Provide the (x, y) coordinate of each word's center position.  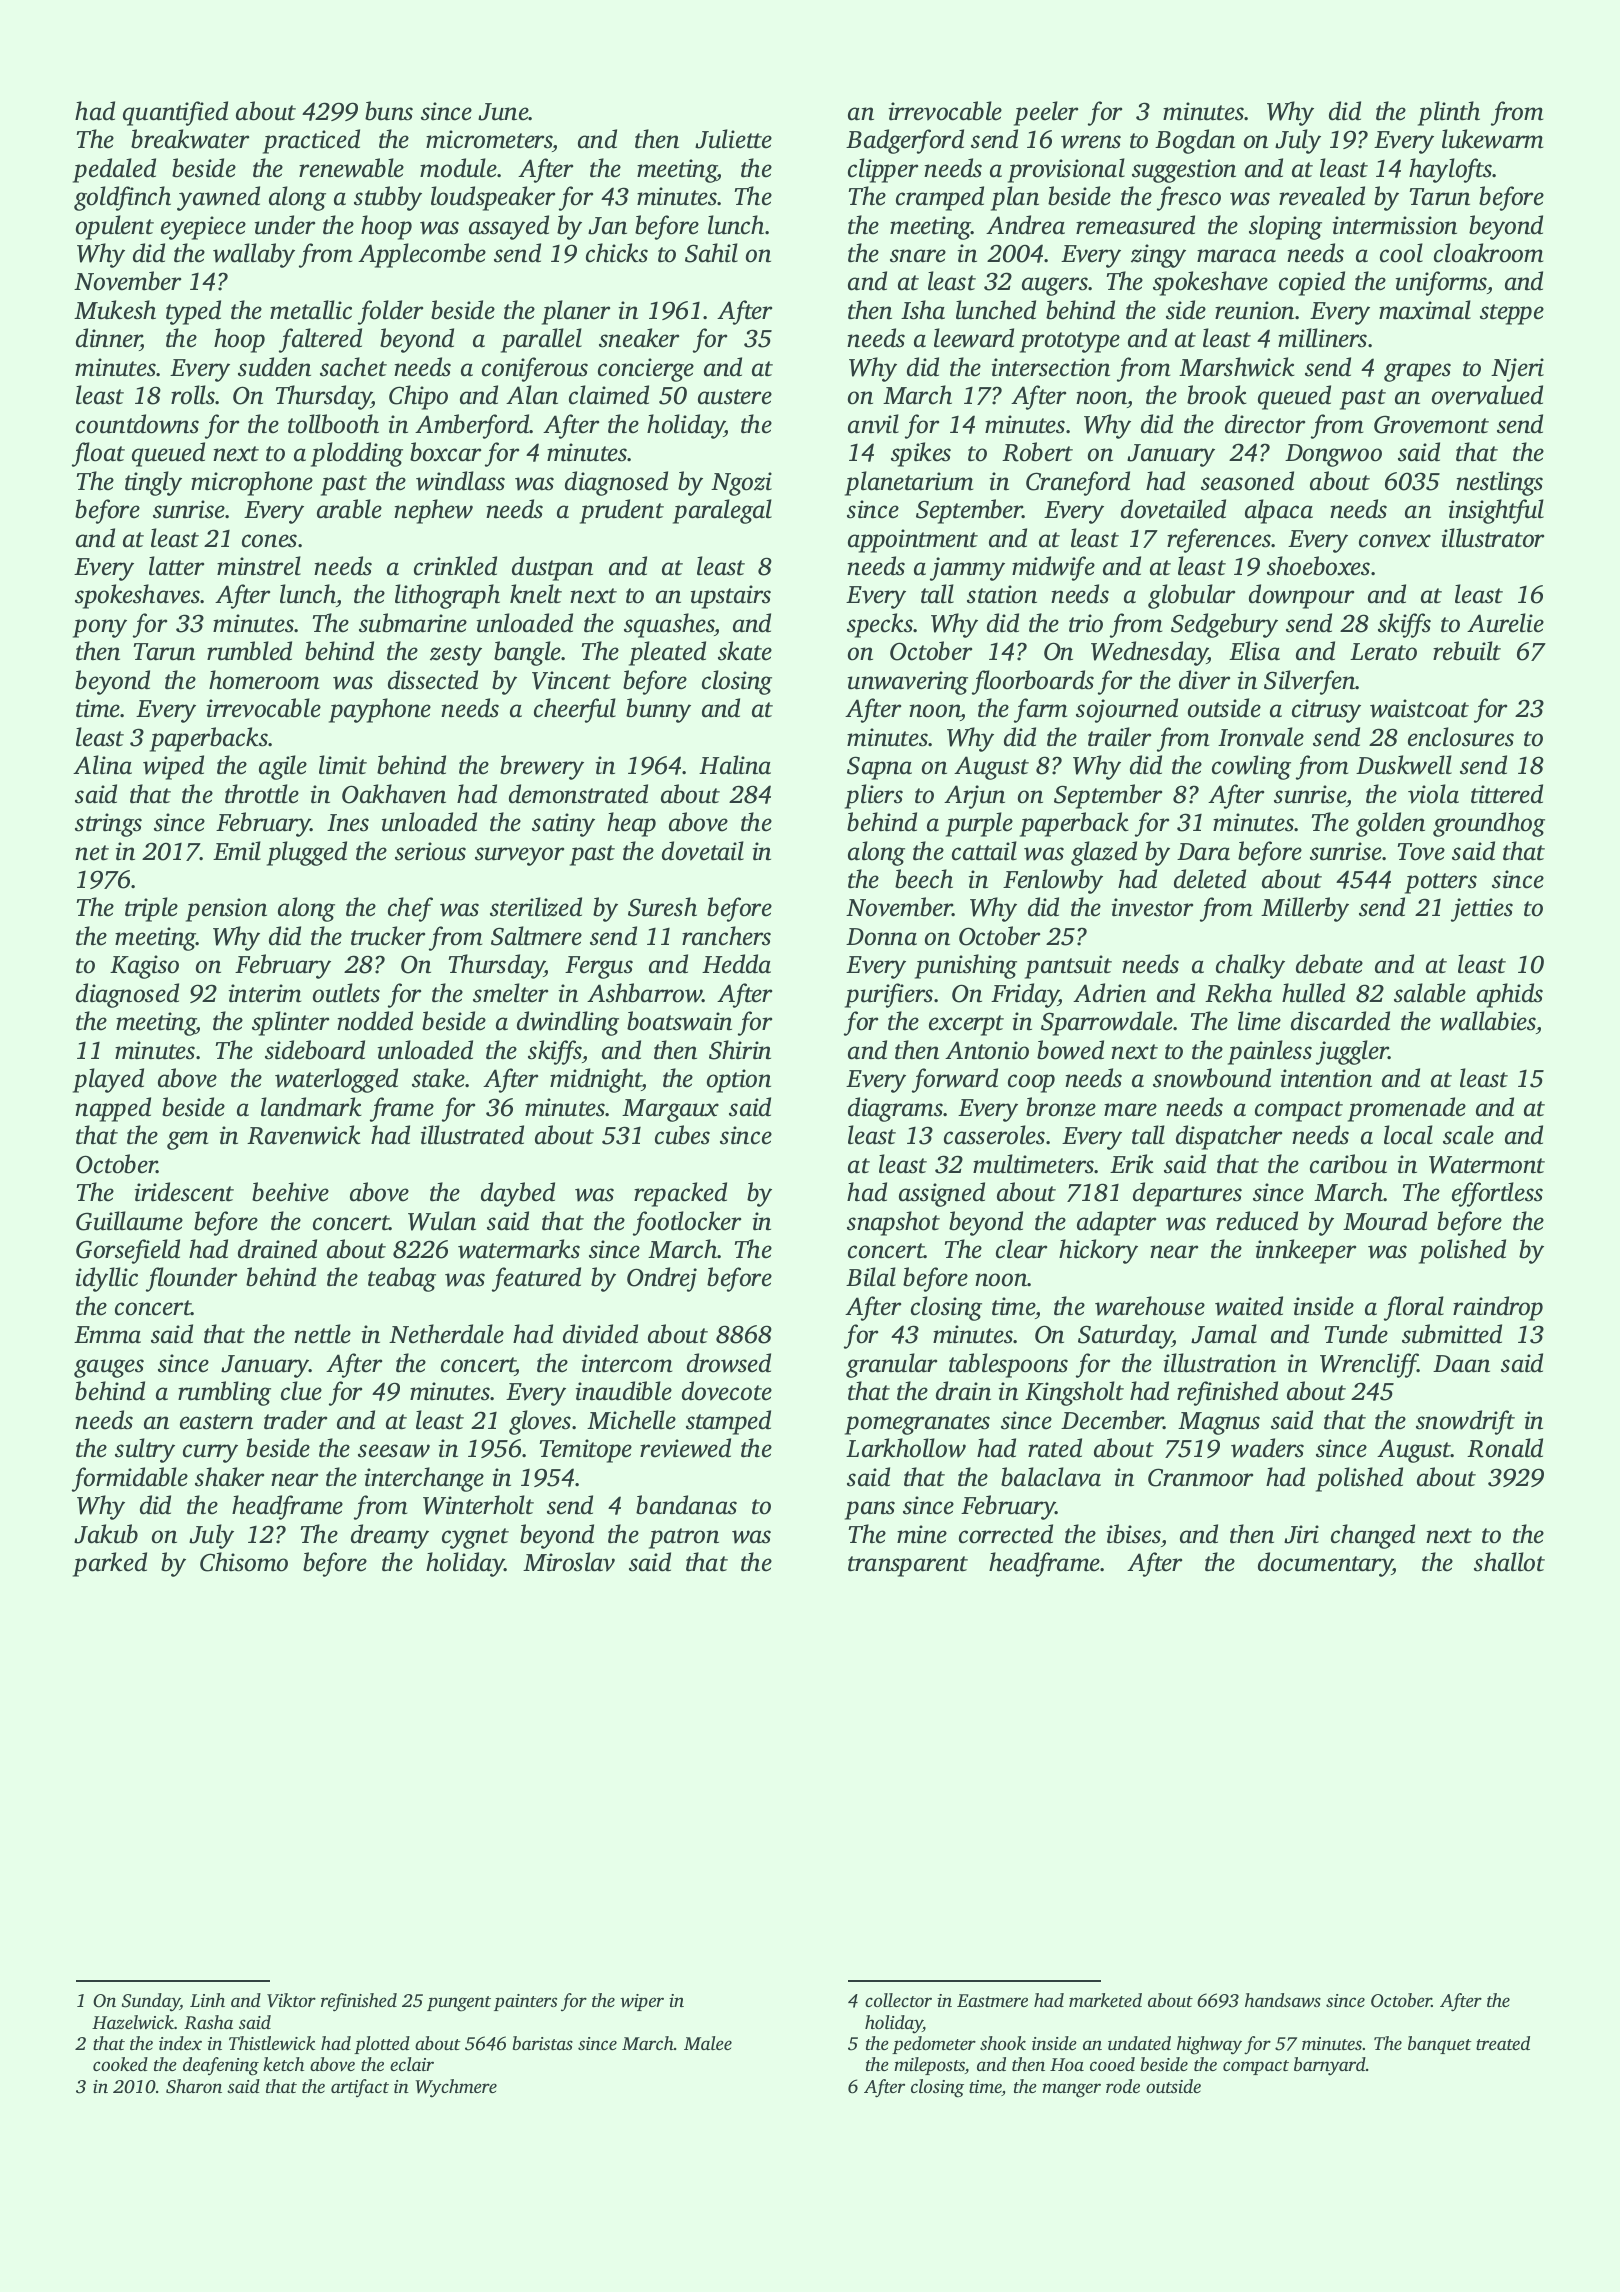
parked (110, 1564)
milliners (1322, 338)
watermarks (519, 1249)
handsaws (1283, 2000)
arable (349, 509)
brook (1217, 395)
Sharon (194, 2086)
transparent (908, 1566)
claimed (609, 395)
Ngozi (741, 484)
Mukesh (115, 310)
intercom (626, 1363)
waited (1249, 1306)
